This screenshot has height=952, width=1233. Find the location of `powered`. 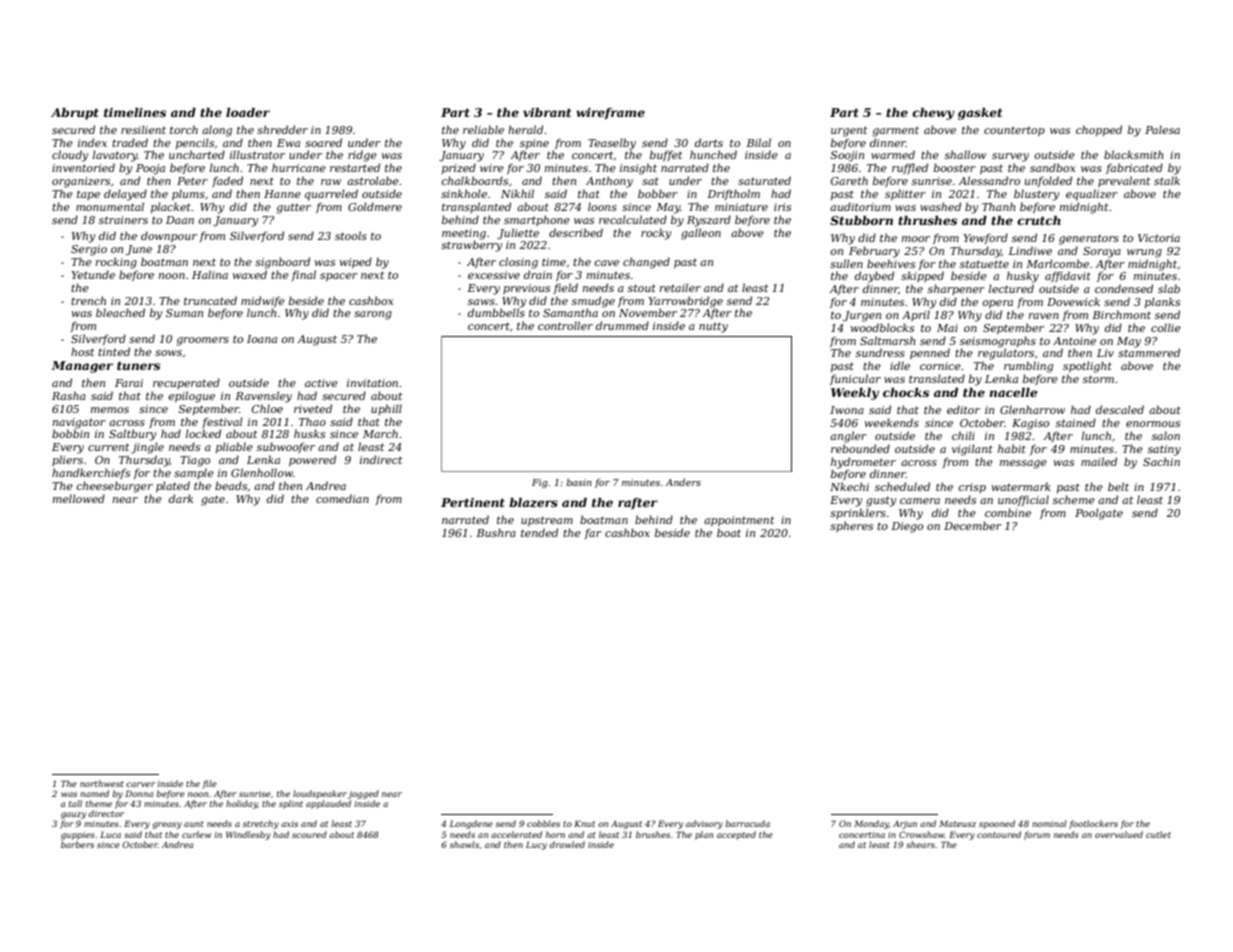

powered is located at coordinates (312, 460).
